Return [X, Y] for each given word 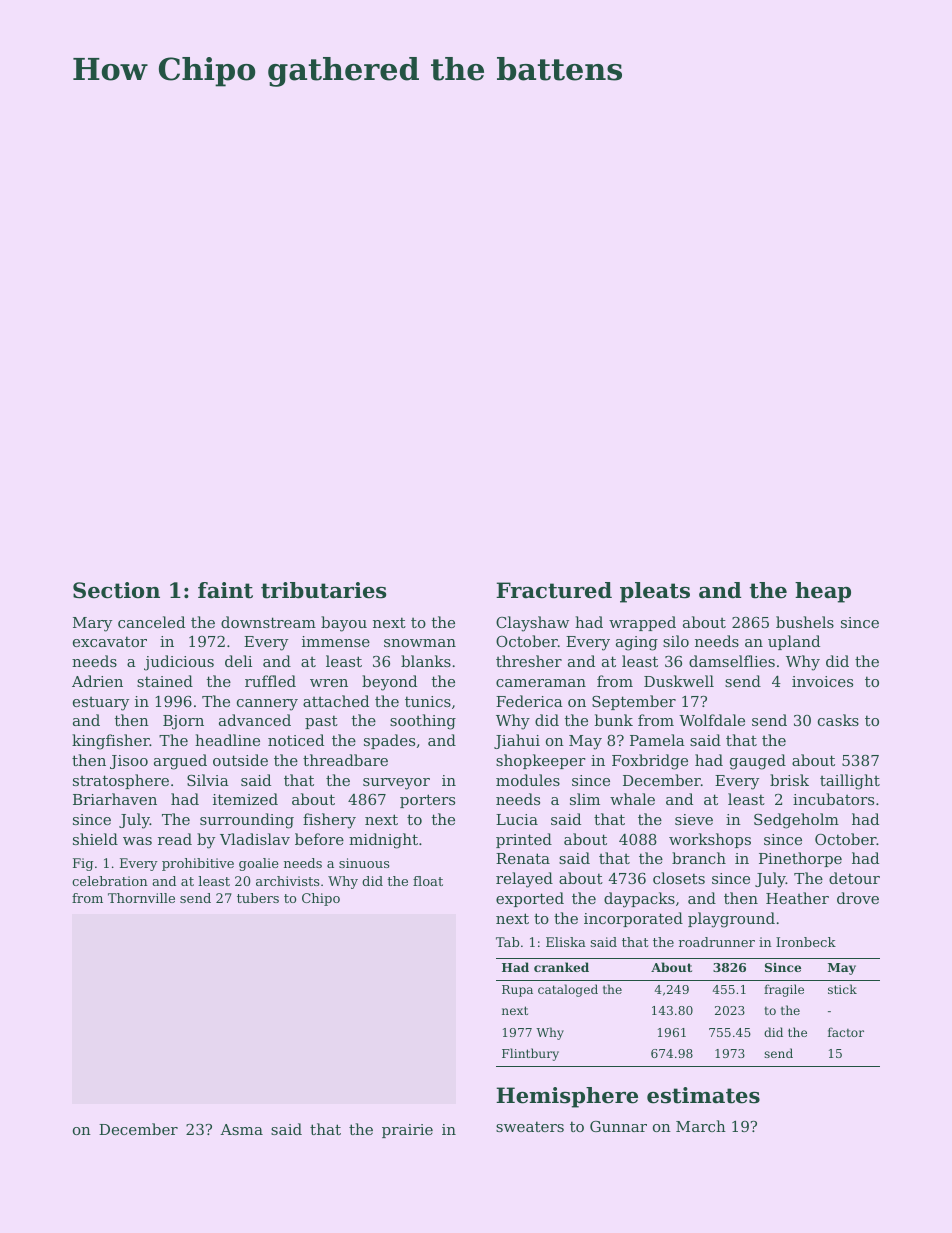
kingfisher [111, 742]
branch [699, 858]
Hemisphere [567, 1097]
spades [389, 741]
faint [225, 590]
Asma [241, 1129]
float [428, 881]
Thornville [141, 898]
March [701, 1126]
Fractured [554, 590]
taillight [850, 782]
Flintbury [530, 1054]
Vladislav [255, 839]
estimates [703, 1095]
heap [823, 592]
